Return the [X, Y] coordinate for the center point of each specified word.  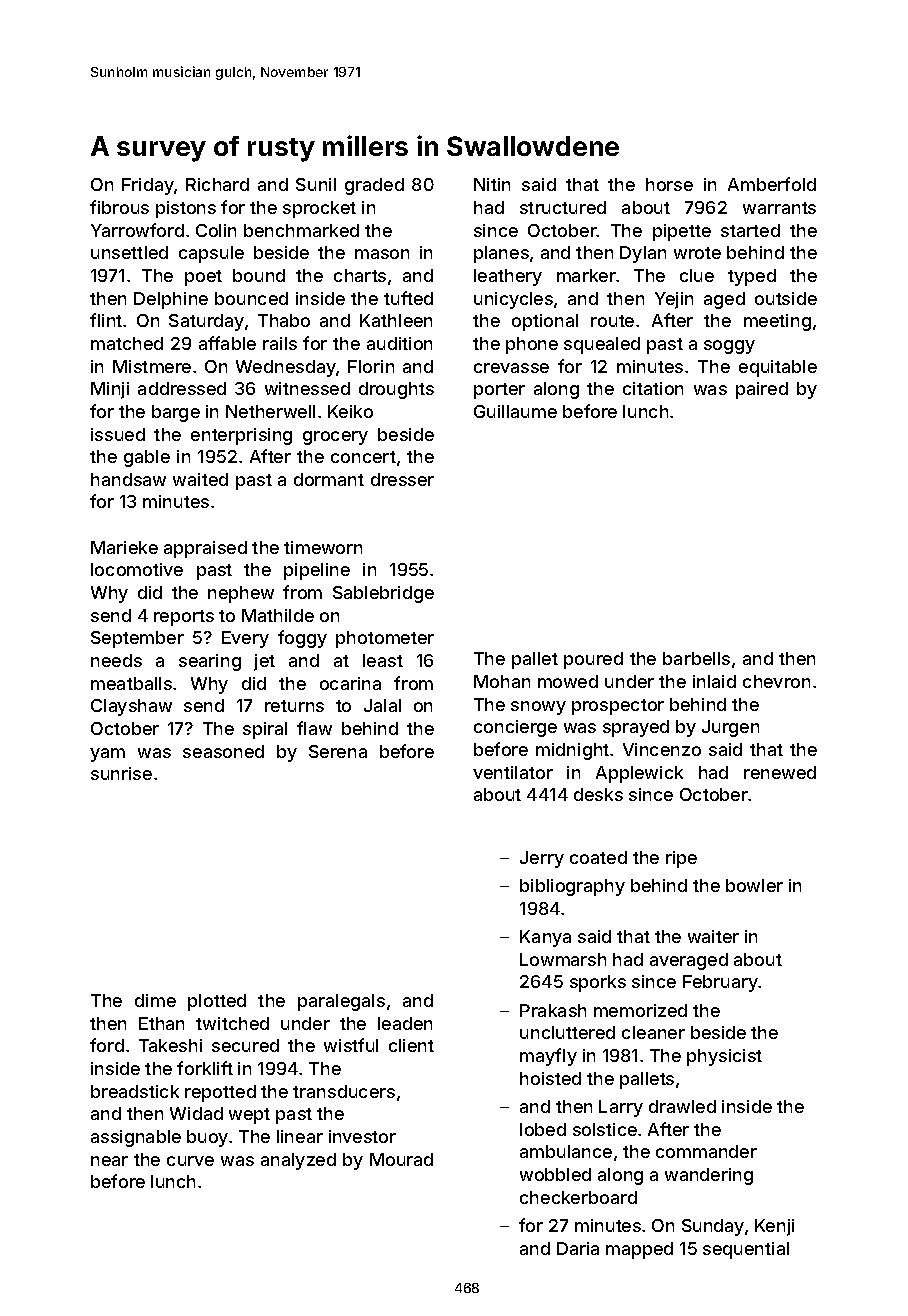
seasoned [223, 751]
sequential [746, 1250]
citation [653, 388]
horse [669, 184]
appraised [205, 549]
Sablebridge [383, 594]
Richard [217, 184]
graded [374, 186]
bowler [754, 885]
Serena [338, 751]
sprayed [636, 728]
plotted [217, 1002]
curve [190, 1161]
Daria [578, 1248]
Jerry [542, 859]
